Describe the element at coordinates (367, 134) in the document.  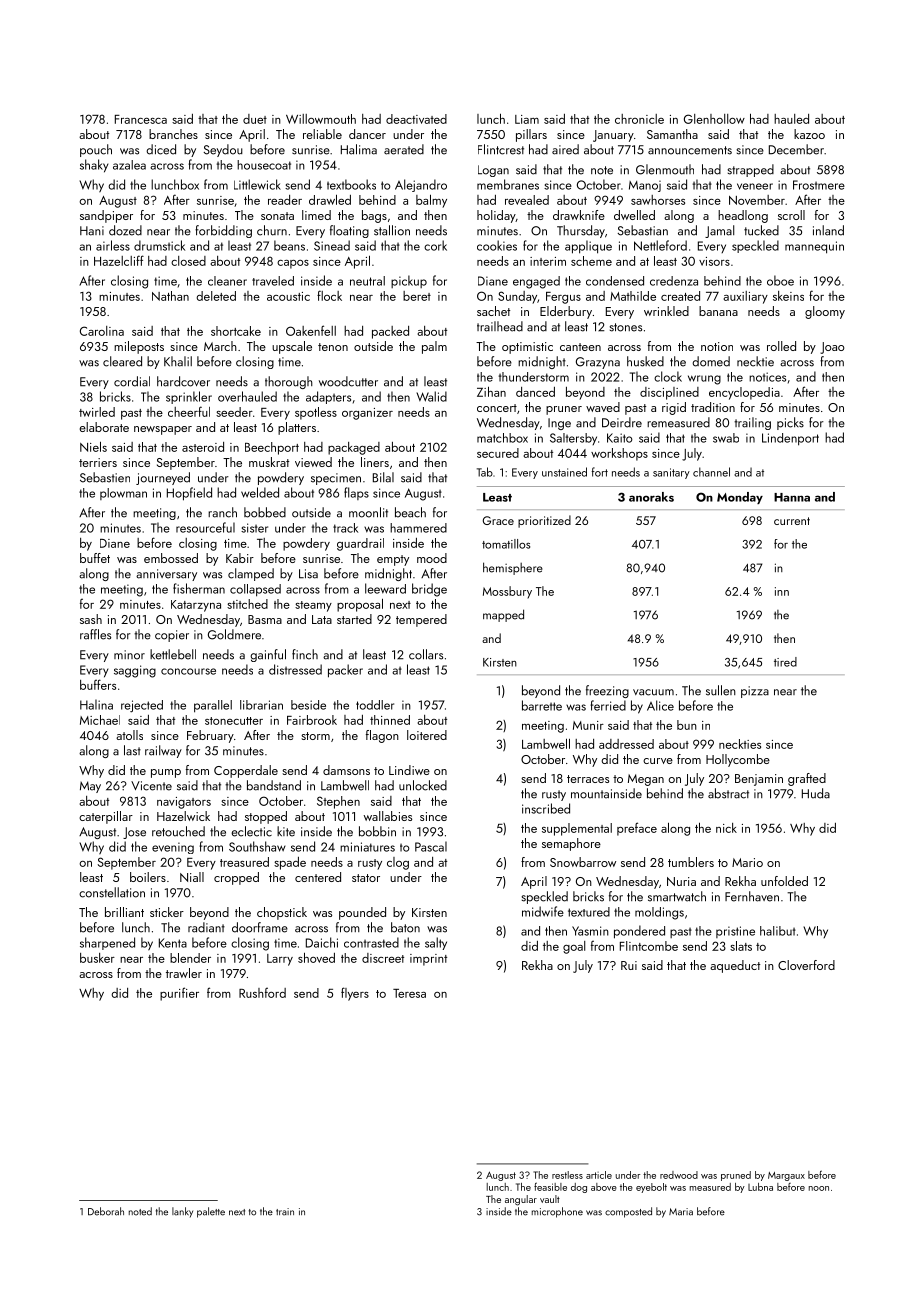
I see `dancer` at that location.
